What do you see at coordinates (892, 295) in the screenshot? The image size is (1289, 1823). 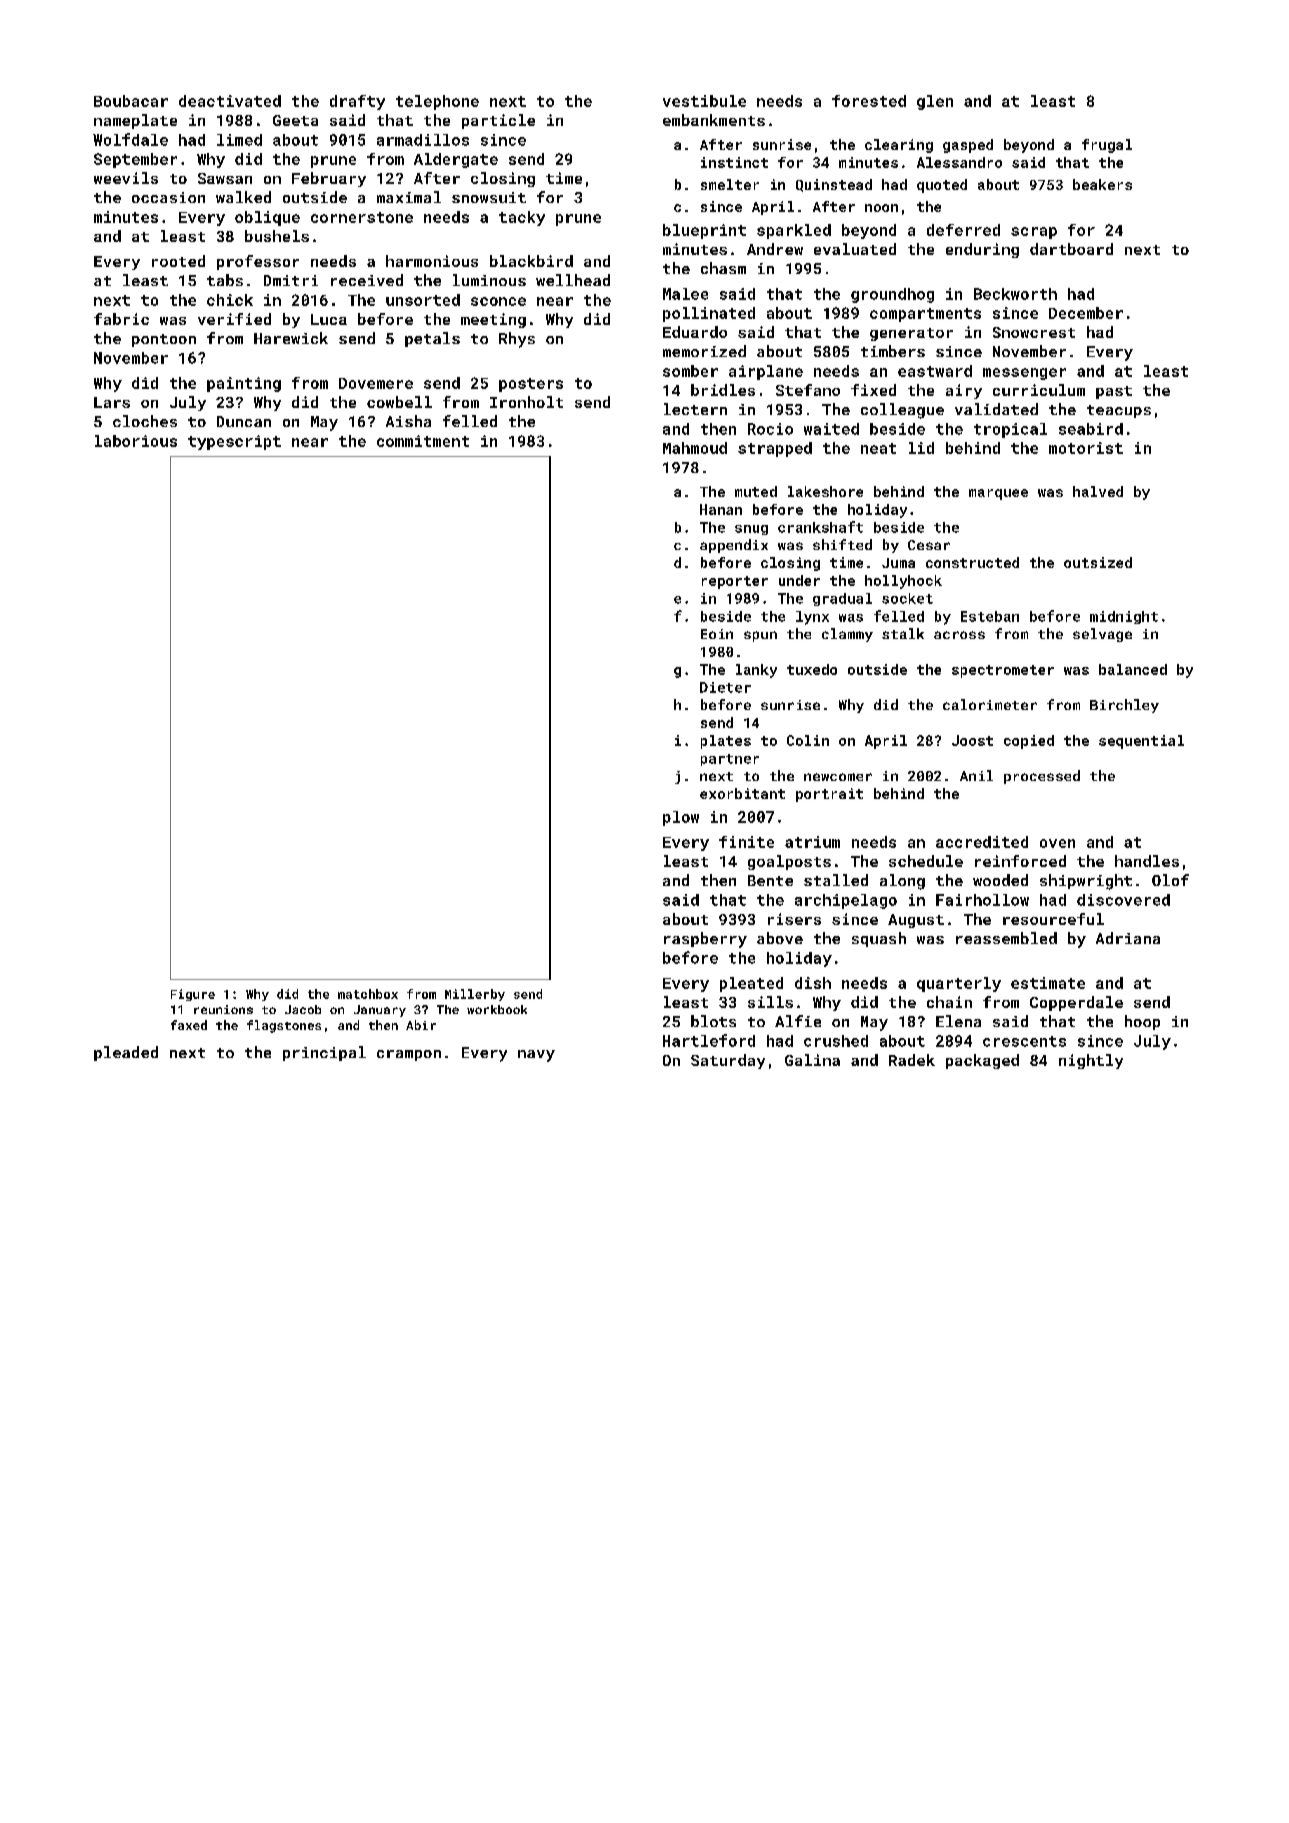 I see `groundhog` at bounding box center [892, 295].
